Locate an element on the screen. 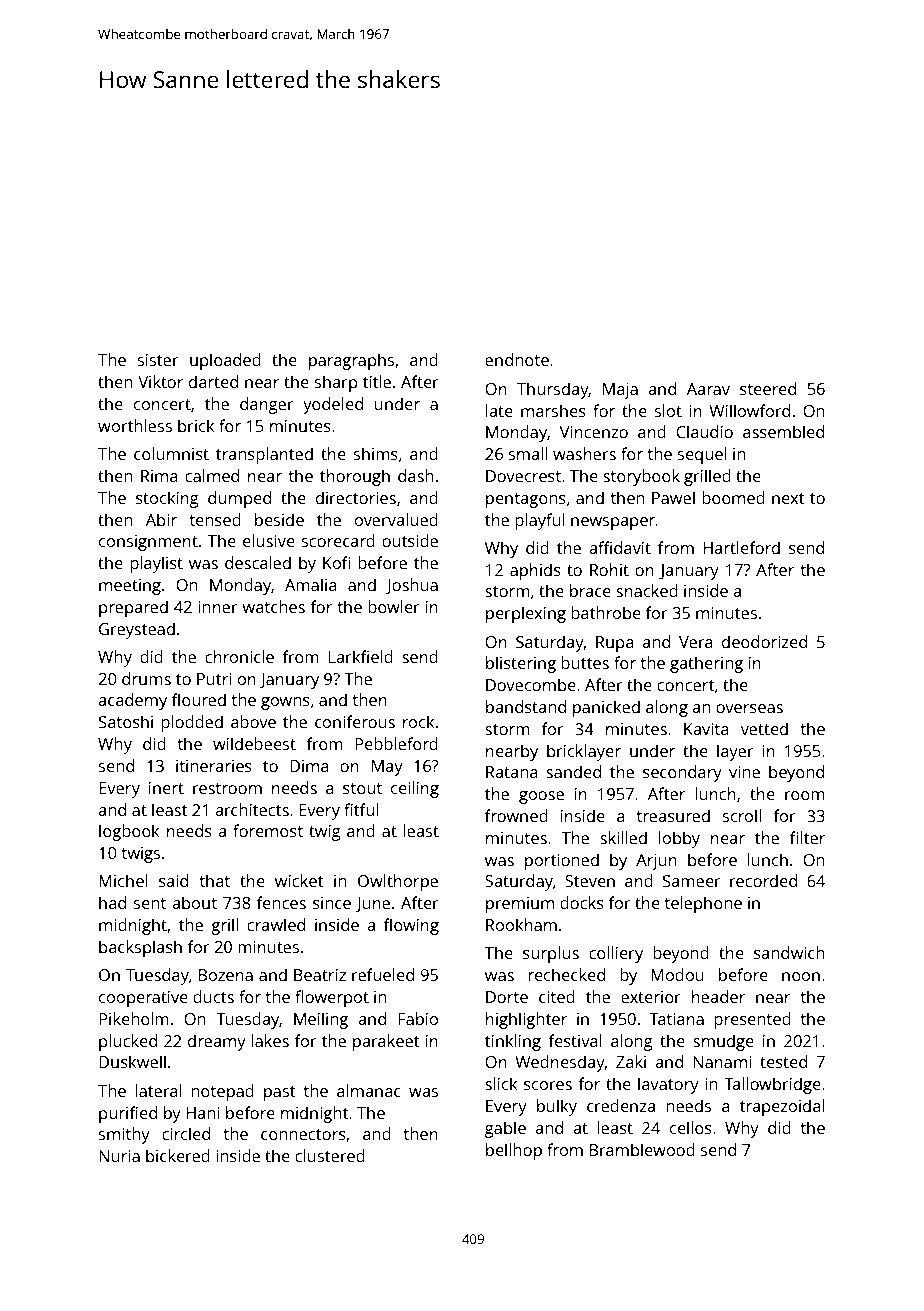 This screenshot has height=1311, width=924. title is located at coordinates (377, 381).
